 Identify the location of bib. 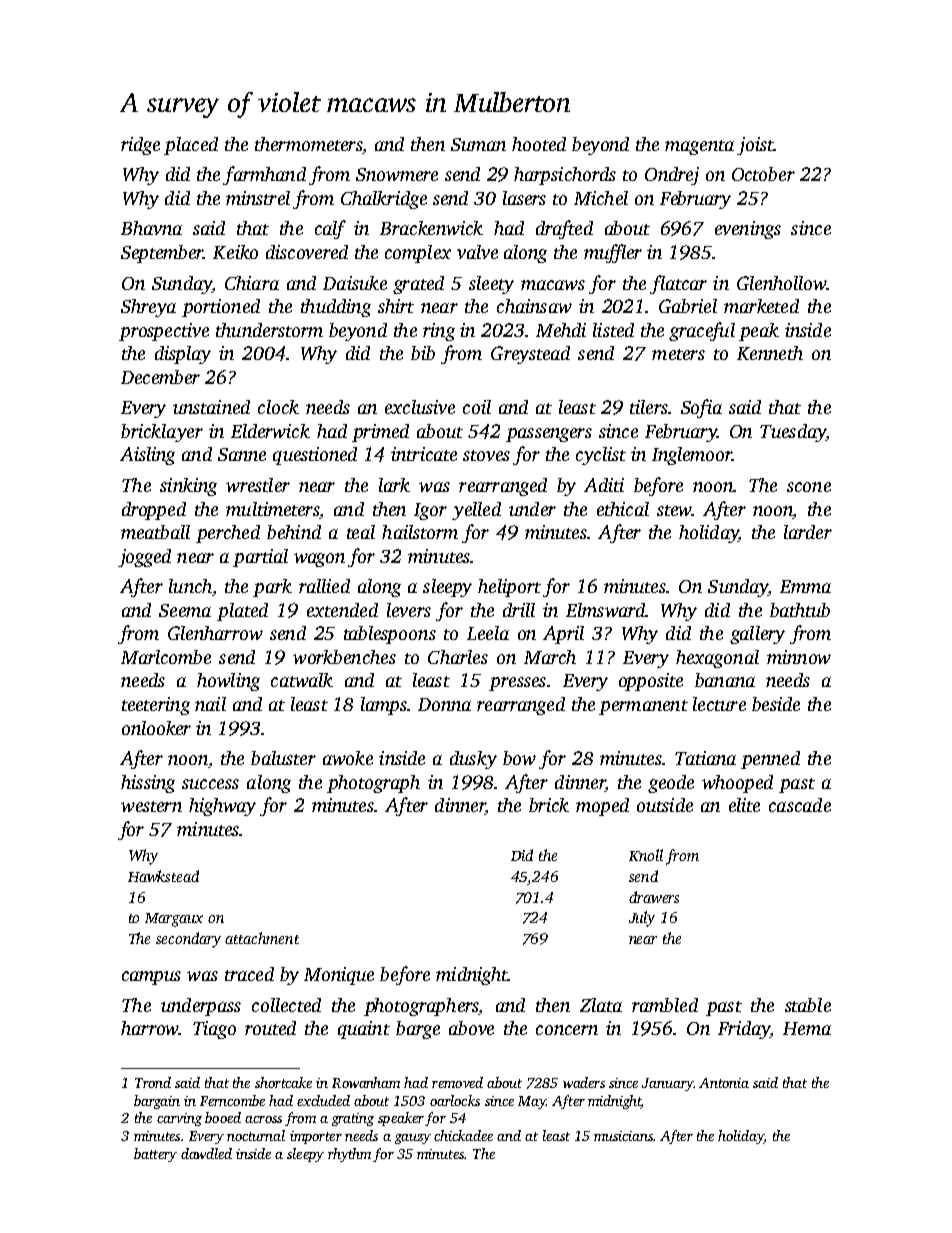
(423, 353).
